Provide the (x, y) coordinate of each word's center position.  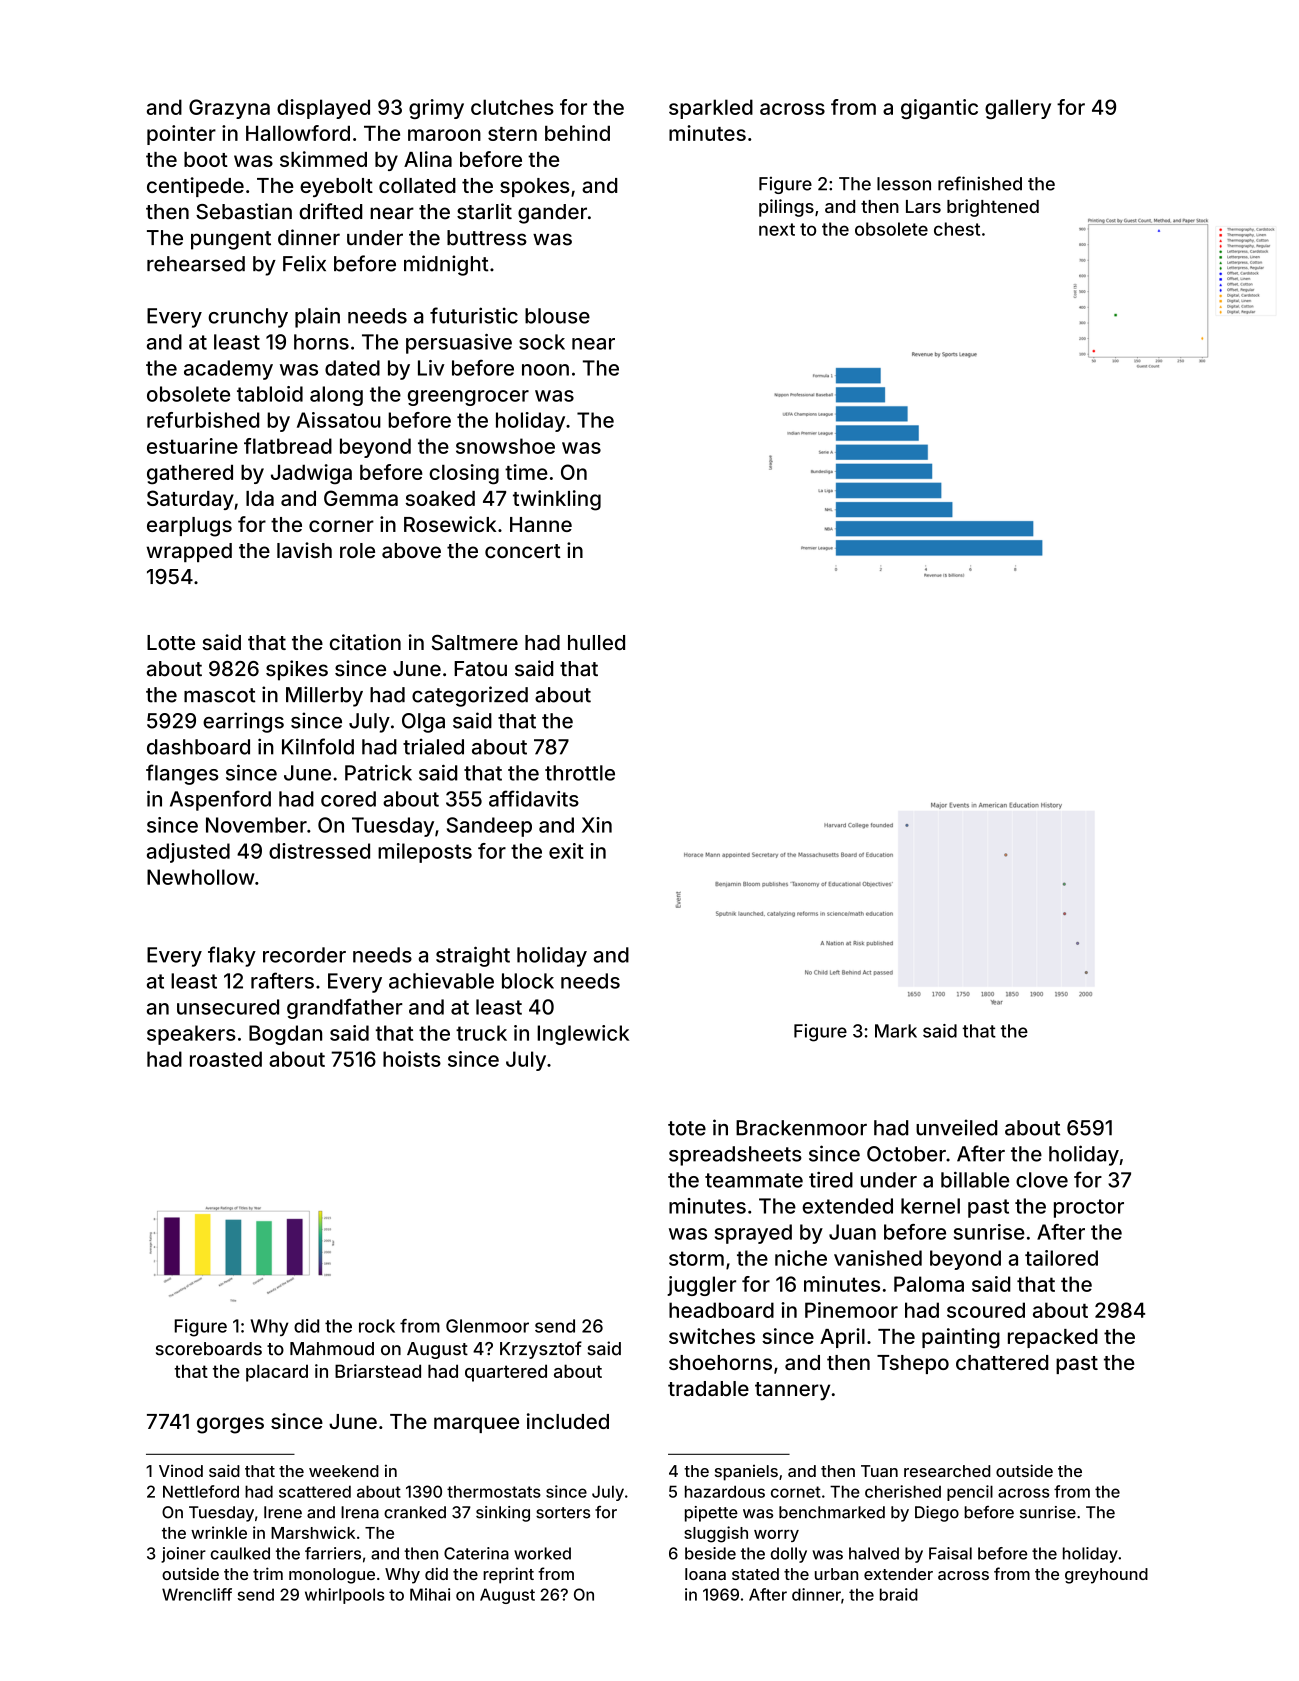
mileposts (425, 853)
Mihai (430, 1594)
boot (206, 159)
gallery (1018, 109)
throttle (580, 773)
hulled (596, 642)
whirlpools (344, 1596)
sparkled (711, 109)
